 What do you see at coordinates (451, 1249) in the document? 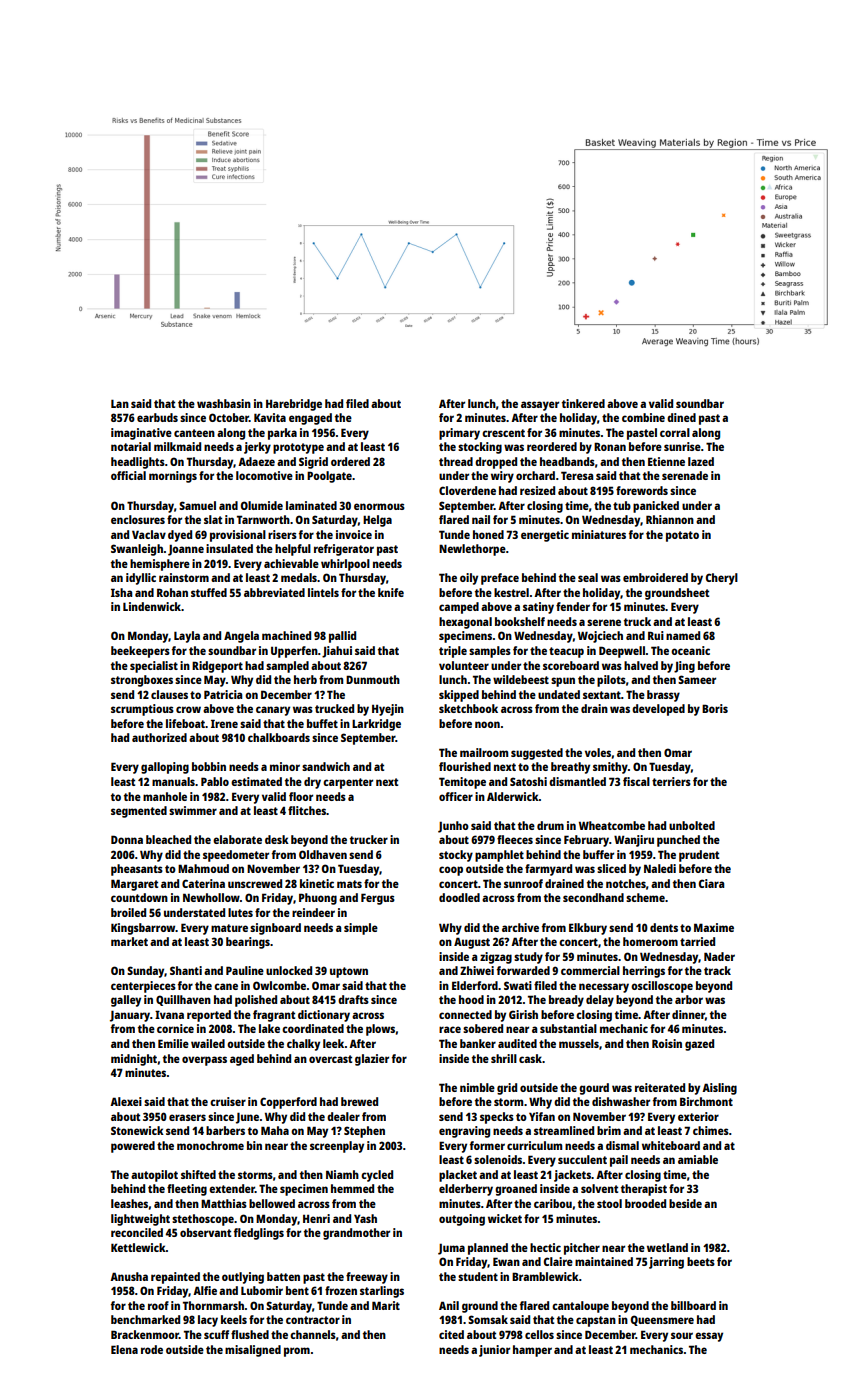
I see `Juma` at bounding box center [451, 1249].
